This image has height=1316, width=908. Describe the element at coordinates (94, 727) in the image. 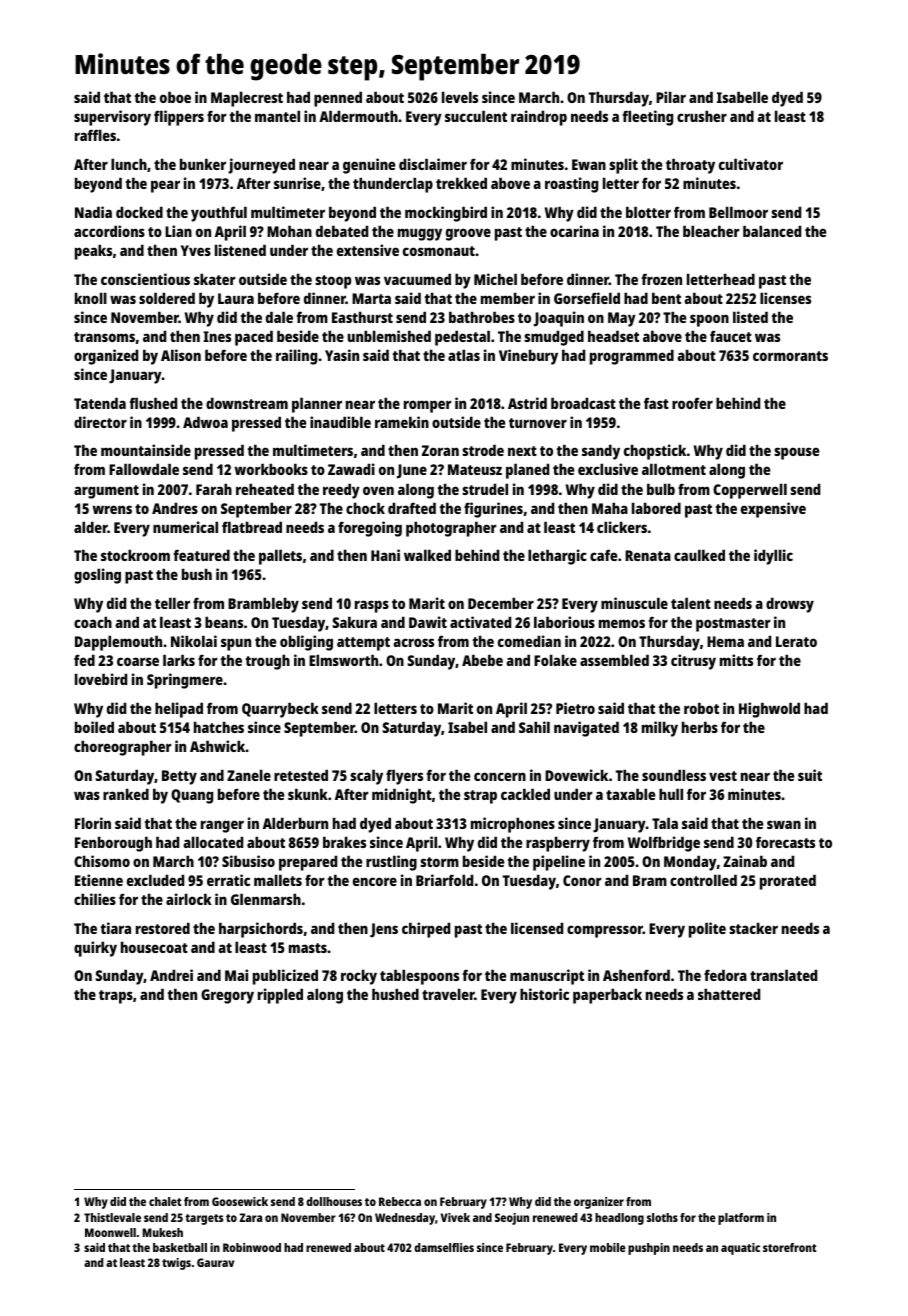

I see `boiled` at that location.
